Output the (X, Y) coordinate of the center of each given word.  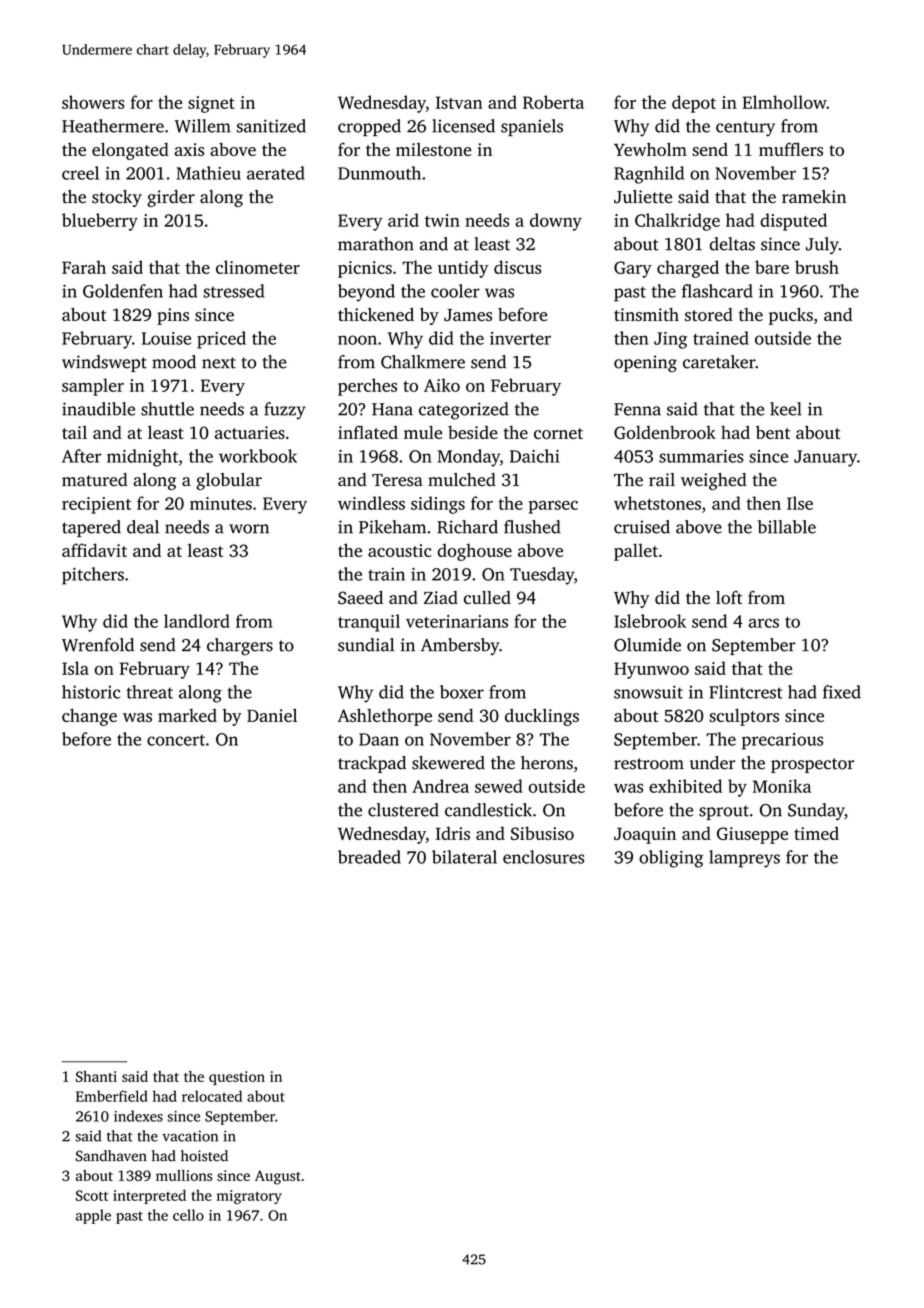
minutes (221, 503)
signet (211, 104)
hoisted (204, 1156)
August (278, 1177)
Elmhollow (785, 102)
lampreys (744, 859)
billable (787, 527)
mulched (462, 480)
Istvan (459, 102)
